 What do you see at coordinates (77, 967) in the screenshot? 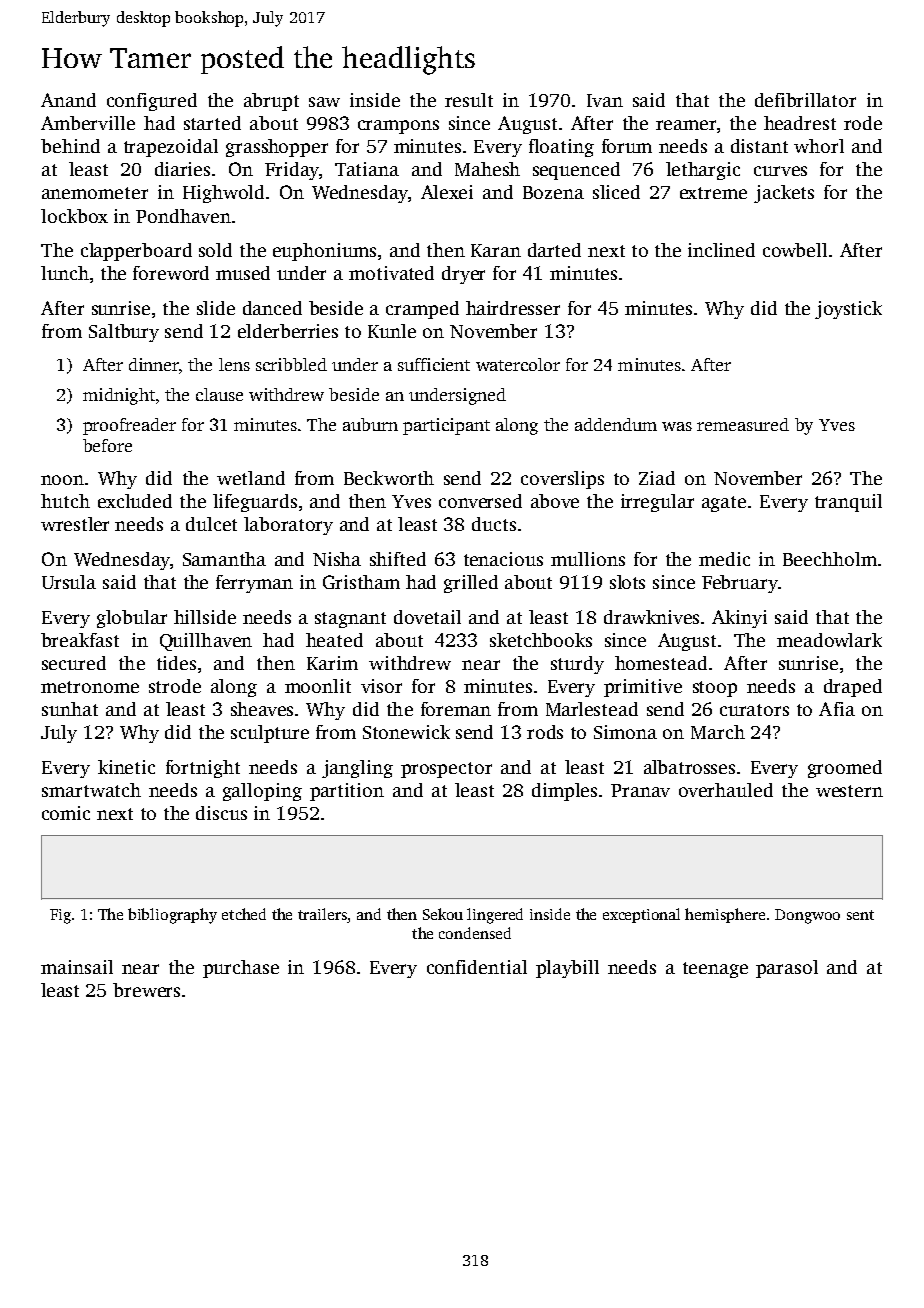
I see `mainsail` at bounding box center [77, 967].
